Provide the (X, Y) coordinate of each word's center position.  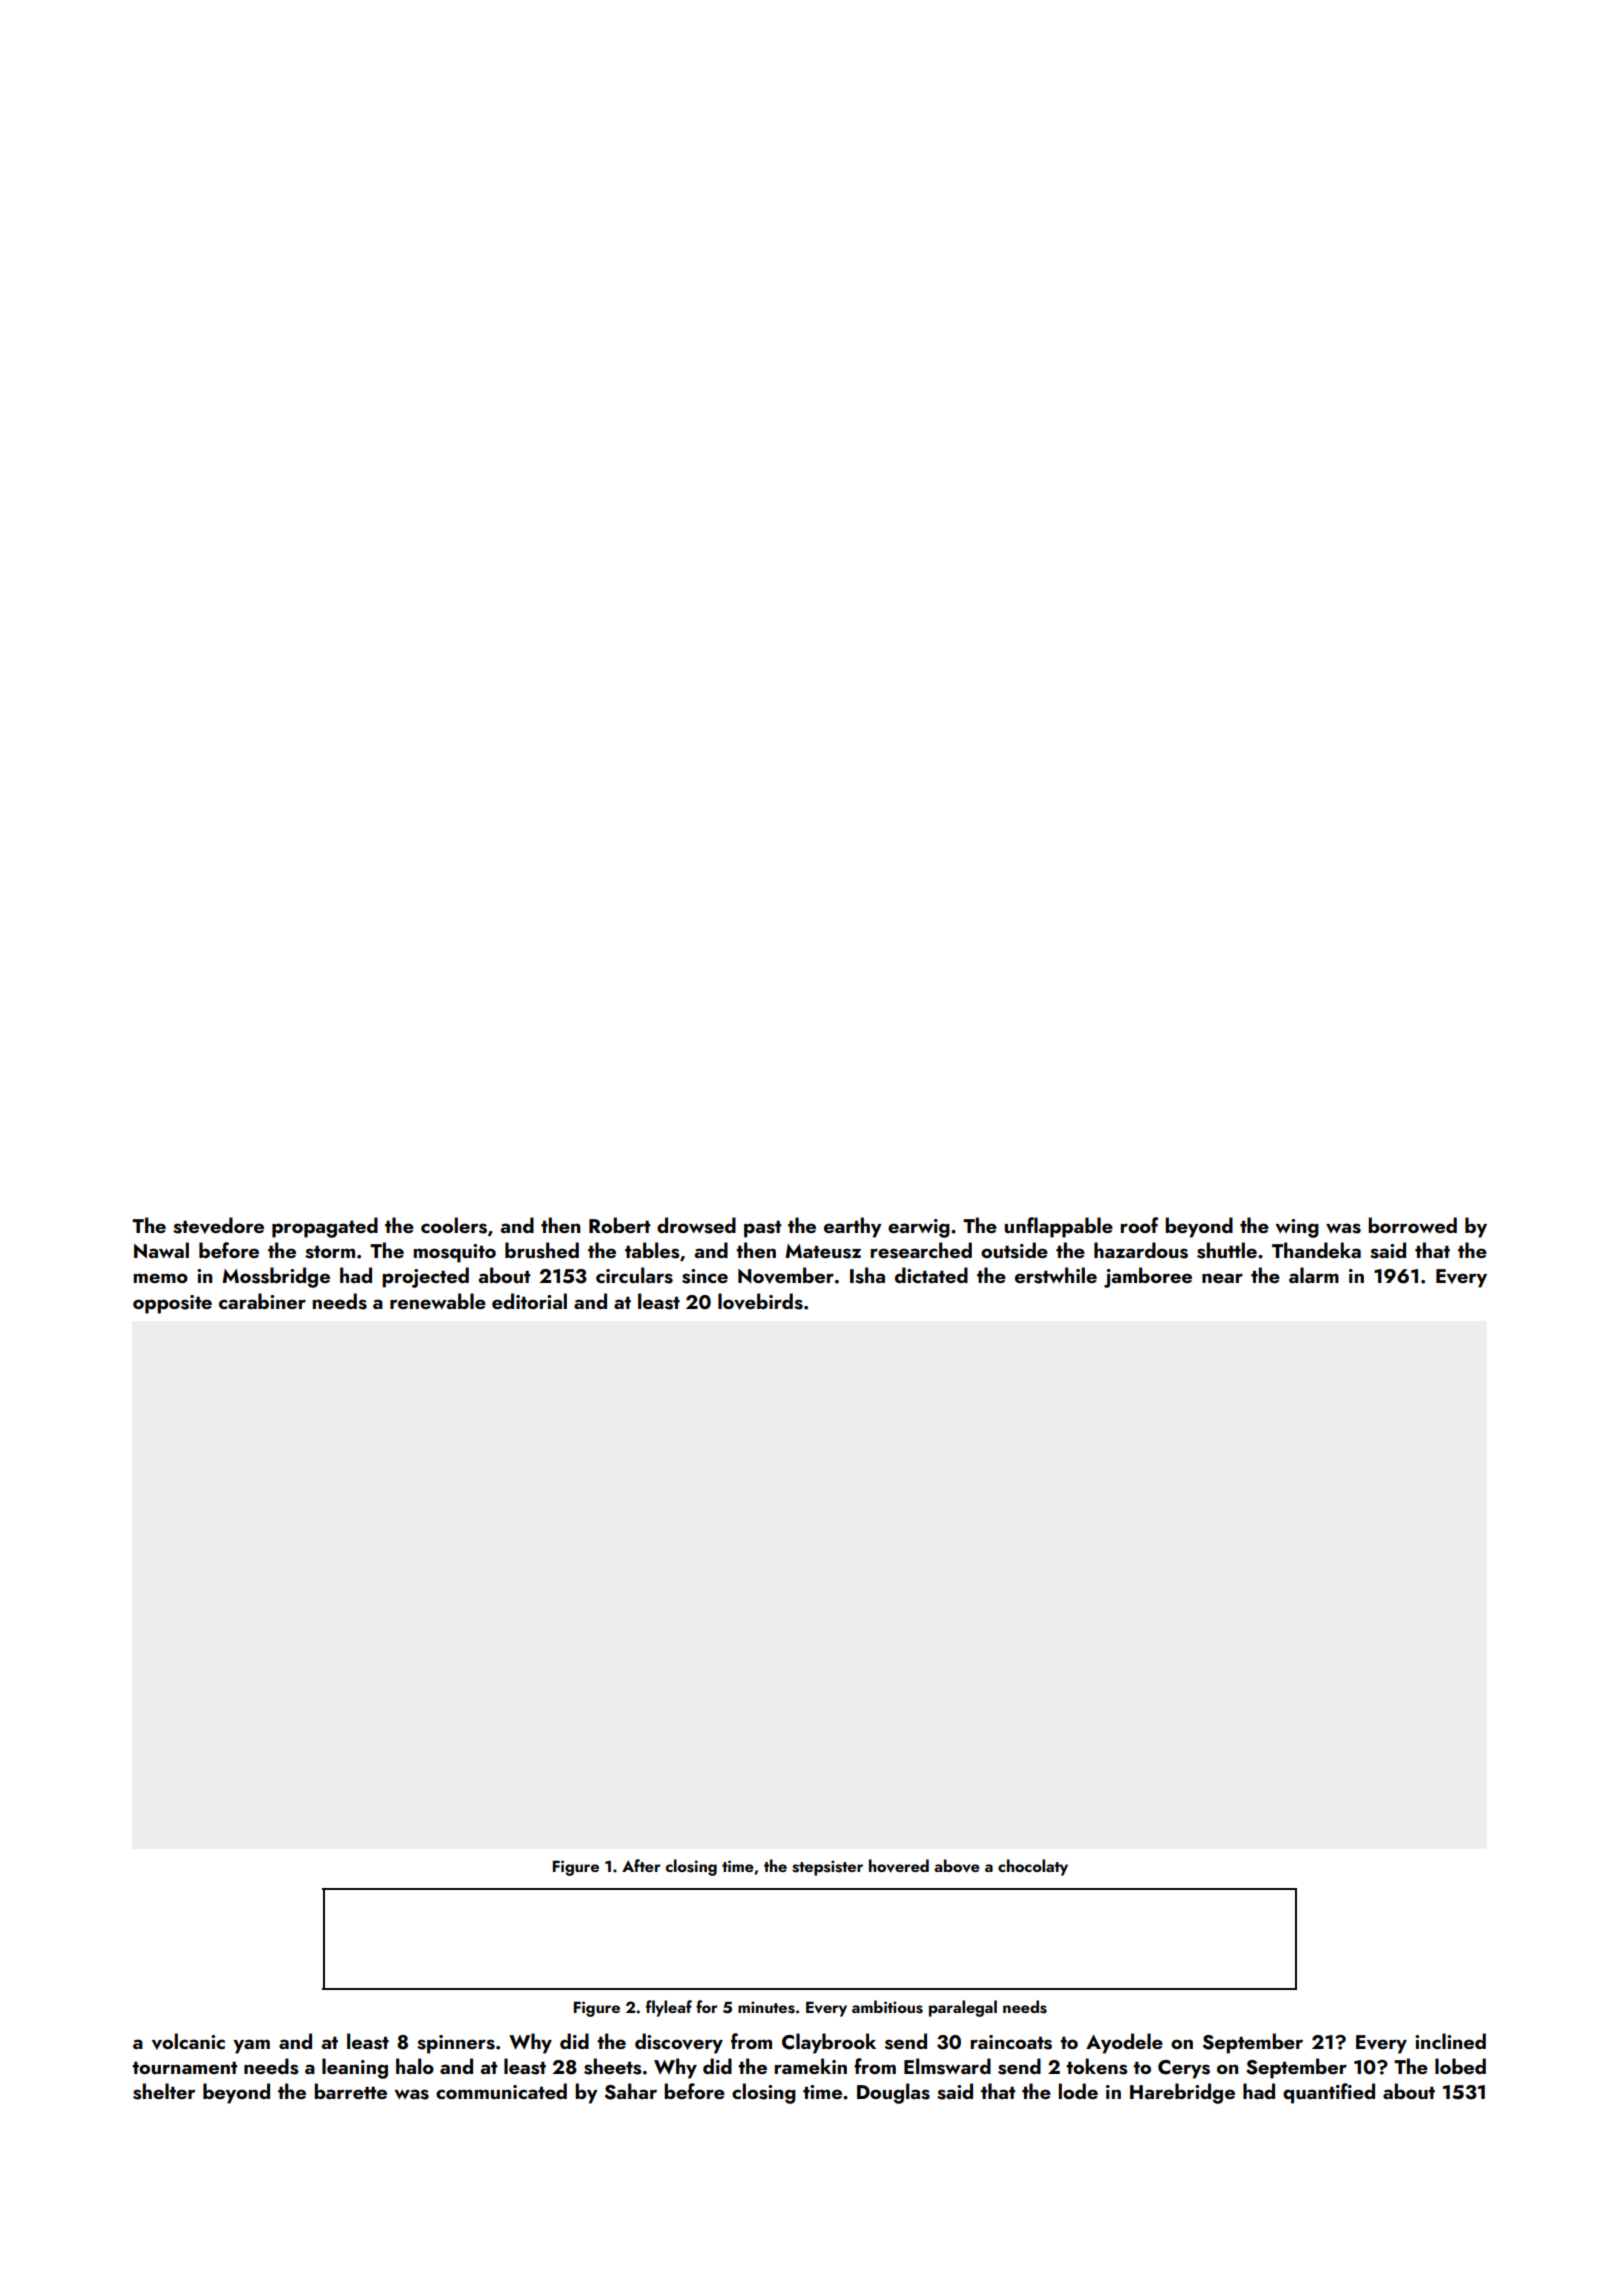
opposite (172, 1304)
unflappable (1059, 1227)
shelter (164, 2091)
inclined (1450, 2041)
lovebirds (760, 1301)
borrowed (1412, 1225)
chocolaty (1033, 1867)
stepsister (827, 1868)
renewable (438, 1301)
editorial (529, 1301)
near (1222, 1278)
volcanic (188, 2041)
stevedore (218, 1225)
